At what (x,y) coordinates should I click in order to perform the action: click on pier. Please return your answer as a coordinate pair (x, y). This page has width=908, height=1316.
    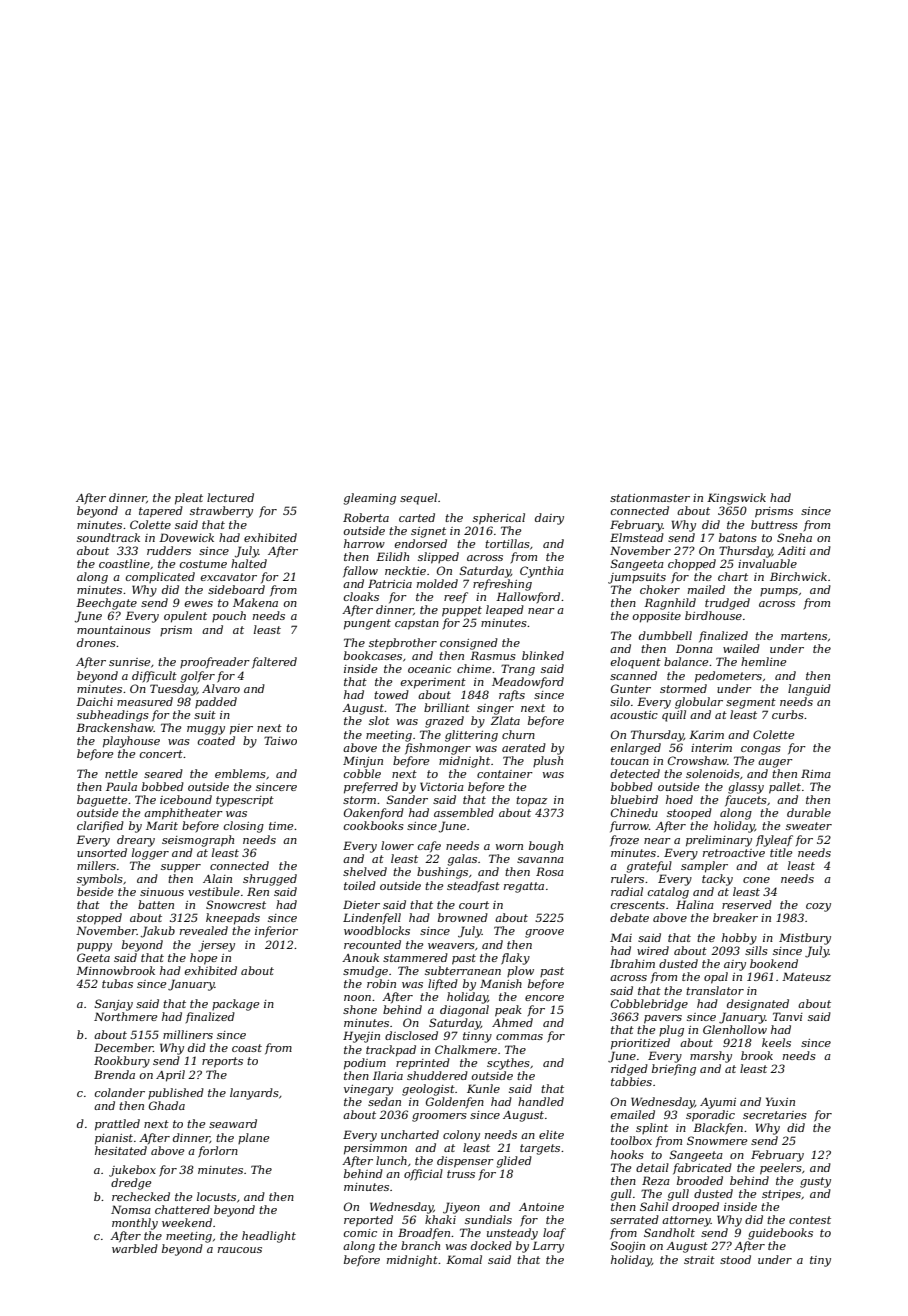
    Looking at the image, I should click on (241, 729).
